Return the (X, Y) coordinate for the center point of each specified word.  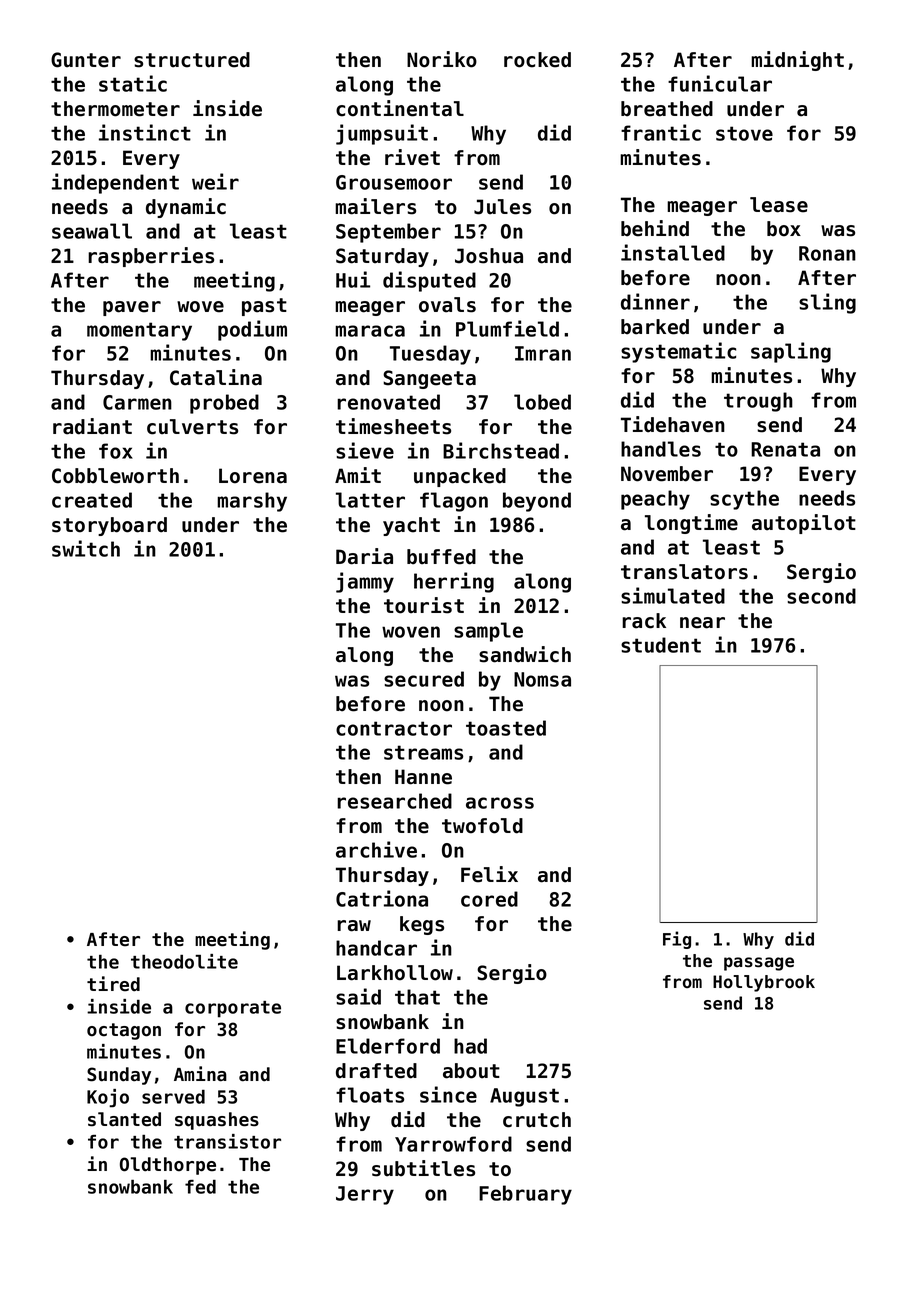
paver (132, 308)
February (525, 1195)
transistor (227, 1141)
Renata (785, 449)
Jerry (365, 1195)
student (661, 645)
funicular (720, 83)
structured (192, 60)
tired (113, 984)
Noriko (442, 59)
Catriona (382, 898)
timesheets (393, 426)
